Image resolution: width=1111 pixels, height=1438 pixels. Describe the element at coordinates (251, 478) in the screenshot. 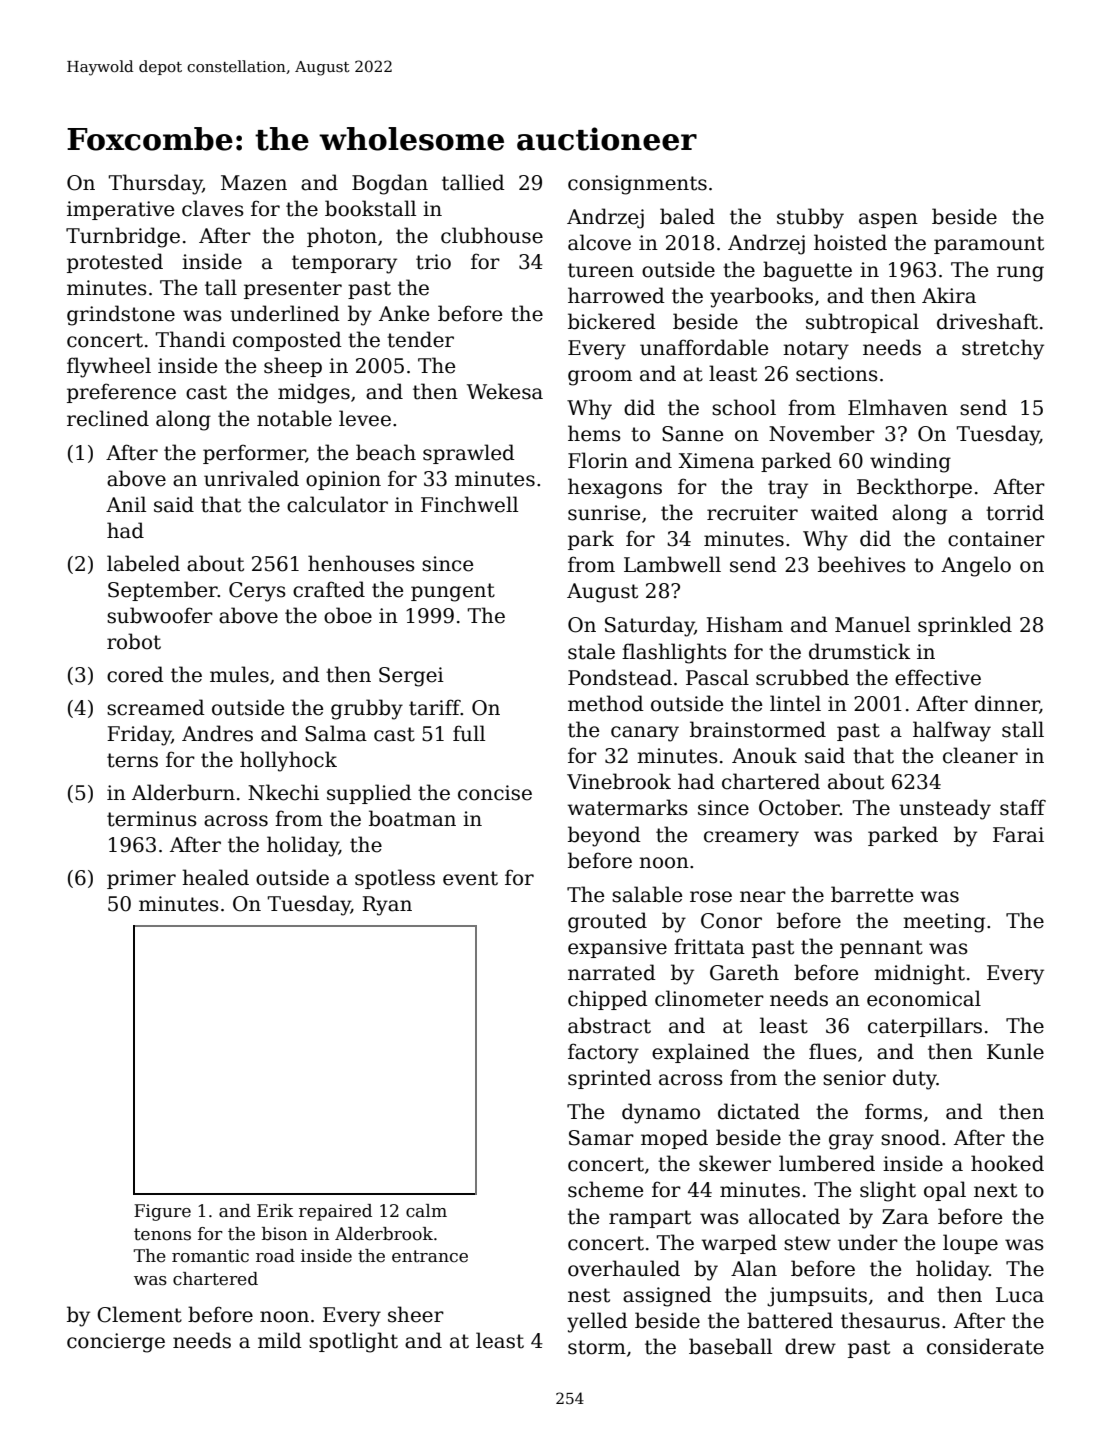

I see `unrivaled` at that location.
